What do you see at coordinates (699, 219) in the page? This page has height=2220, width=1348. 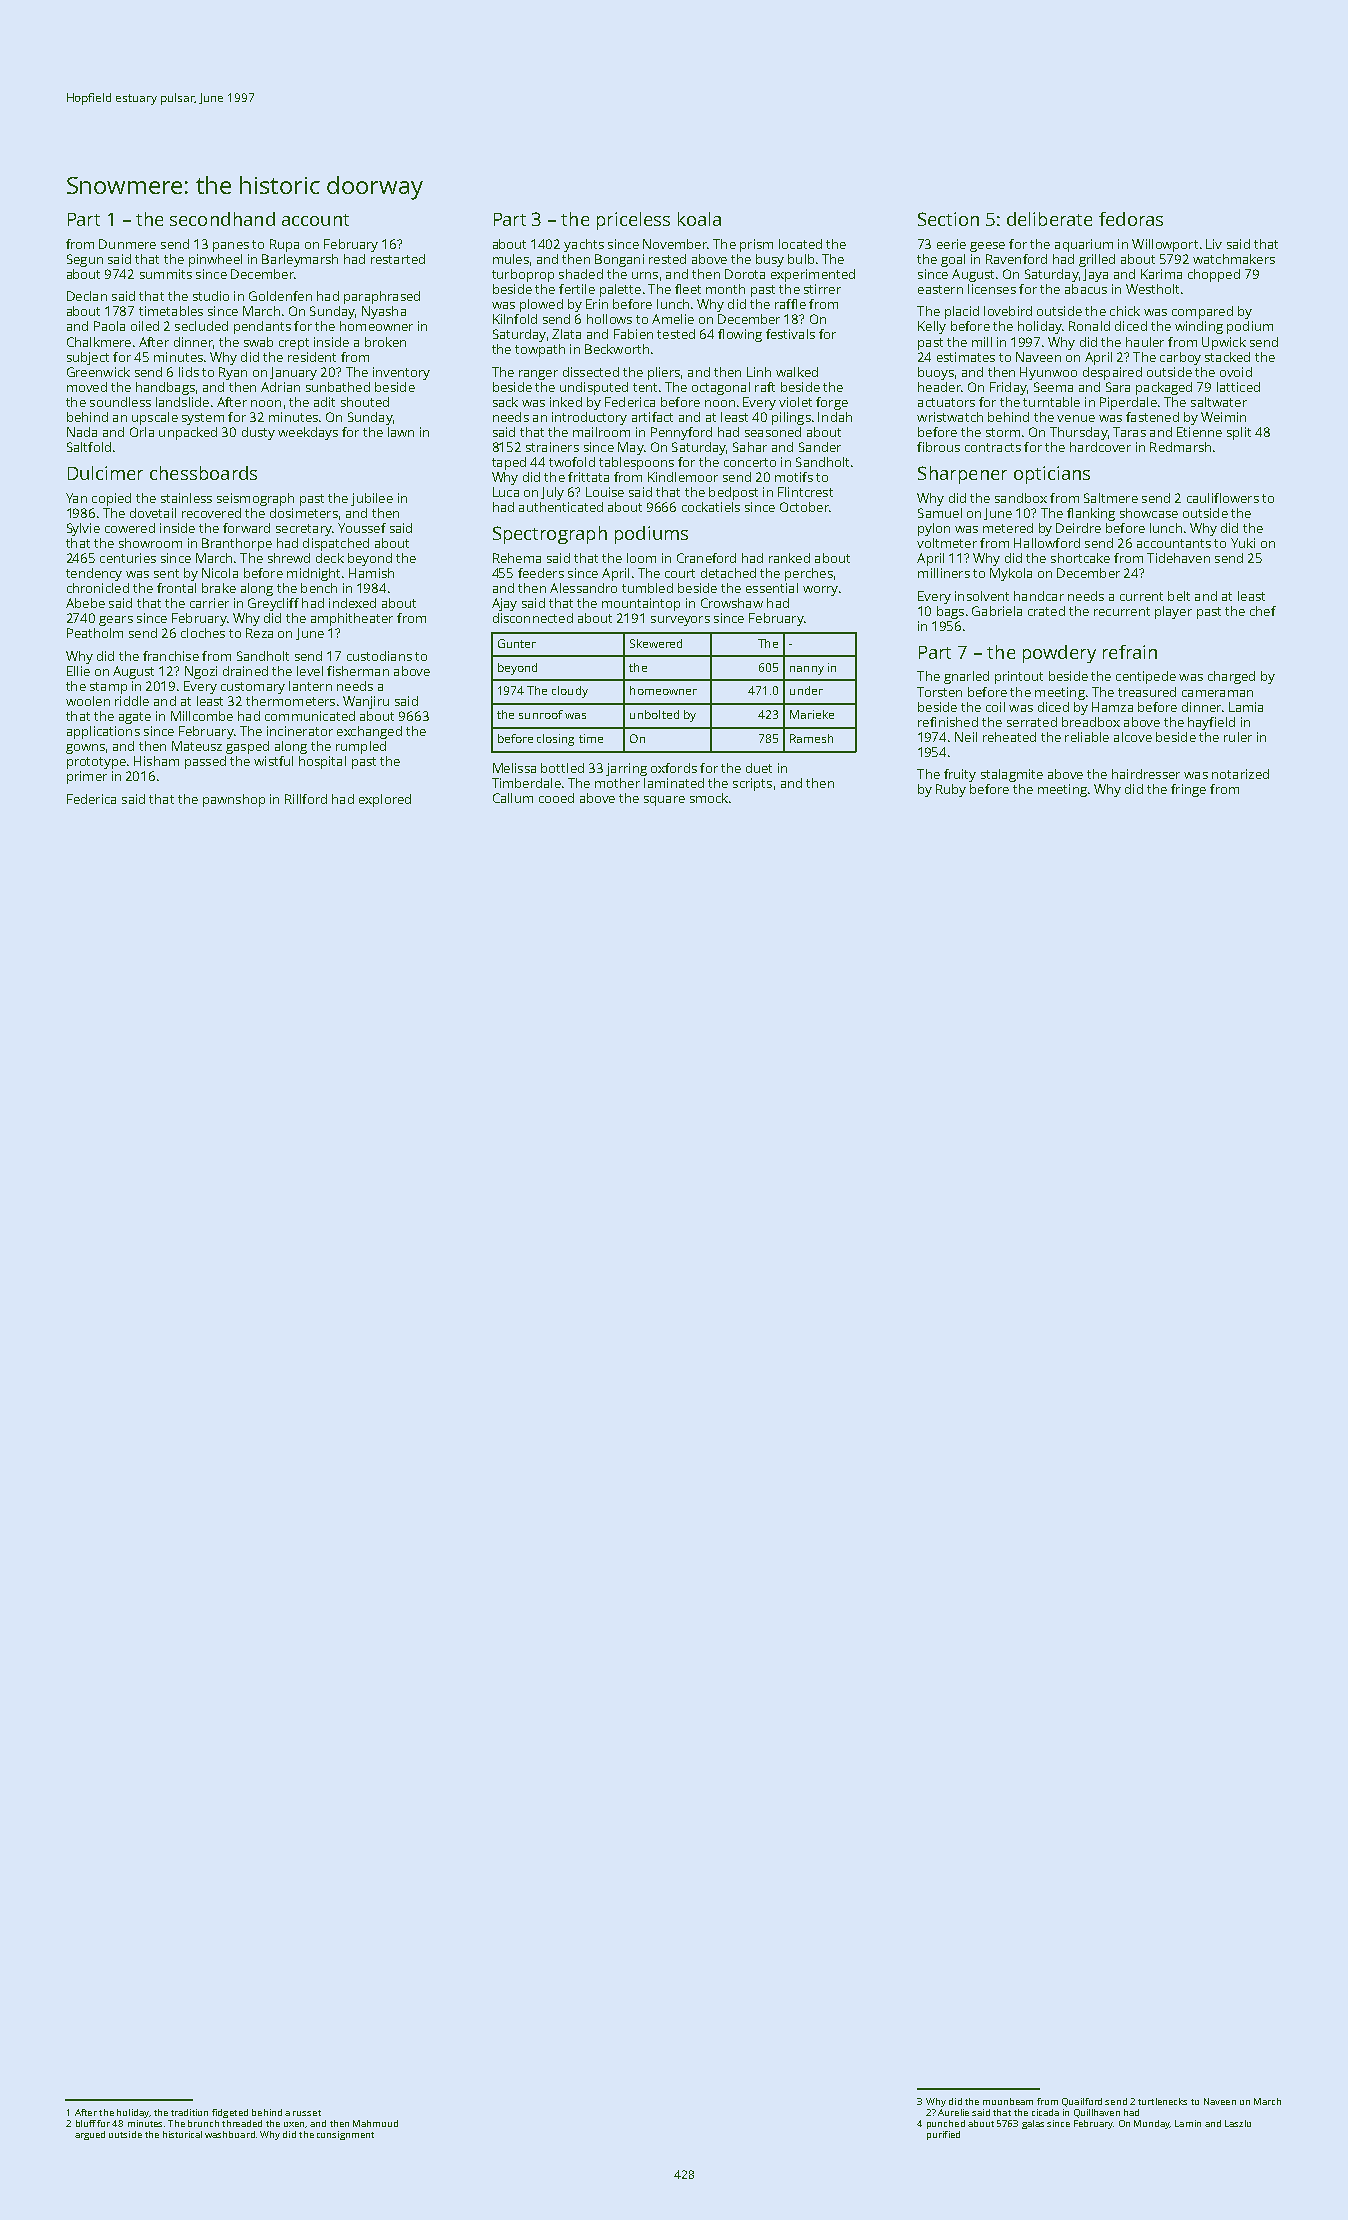 I see `koala` at bounding box center [699, 219].
